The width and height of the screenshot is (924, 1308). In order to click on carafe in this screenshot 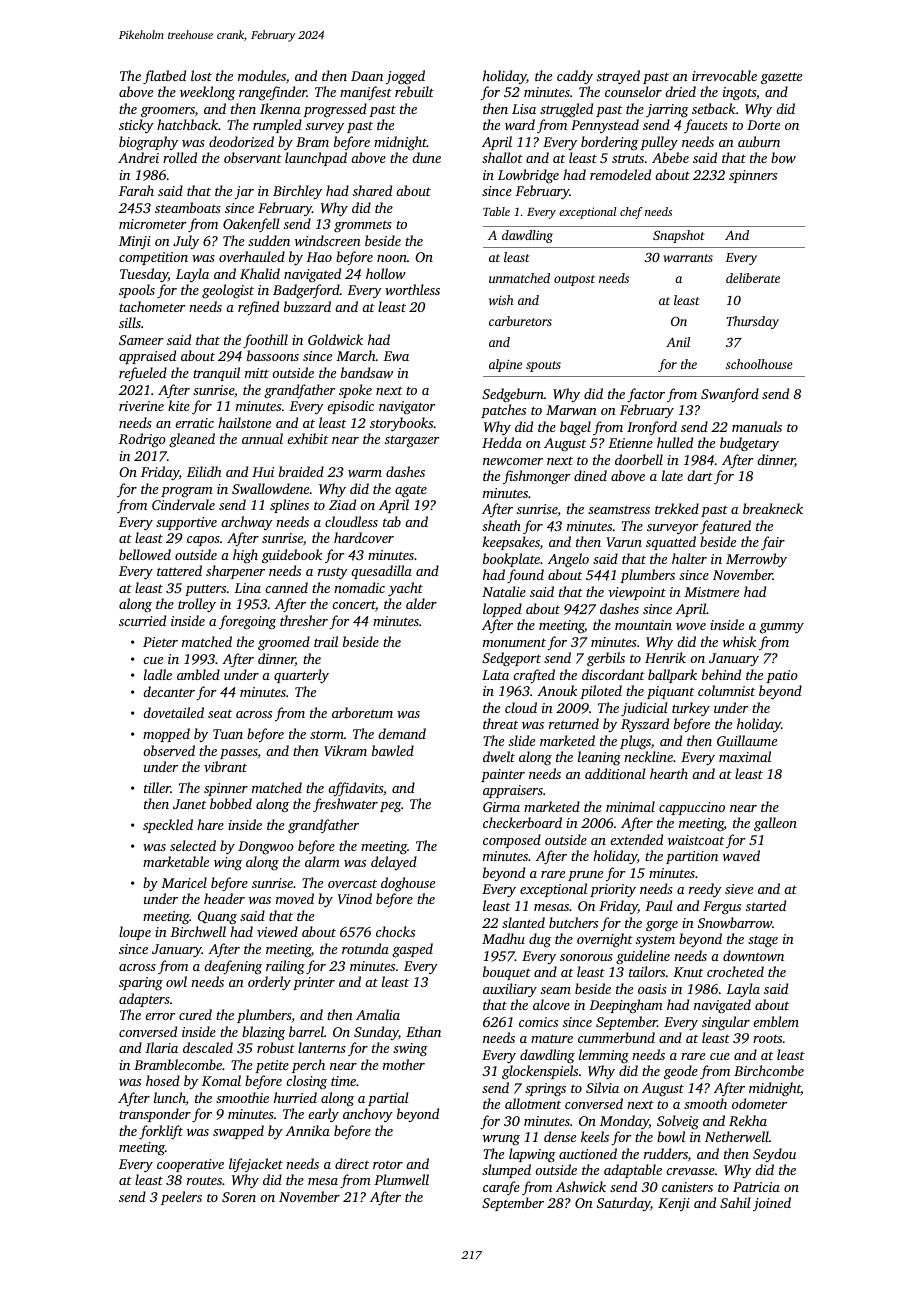, I will do `click(501, 1188)`.
